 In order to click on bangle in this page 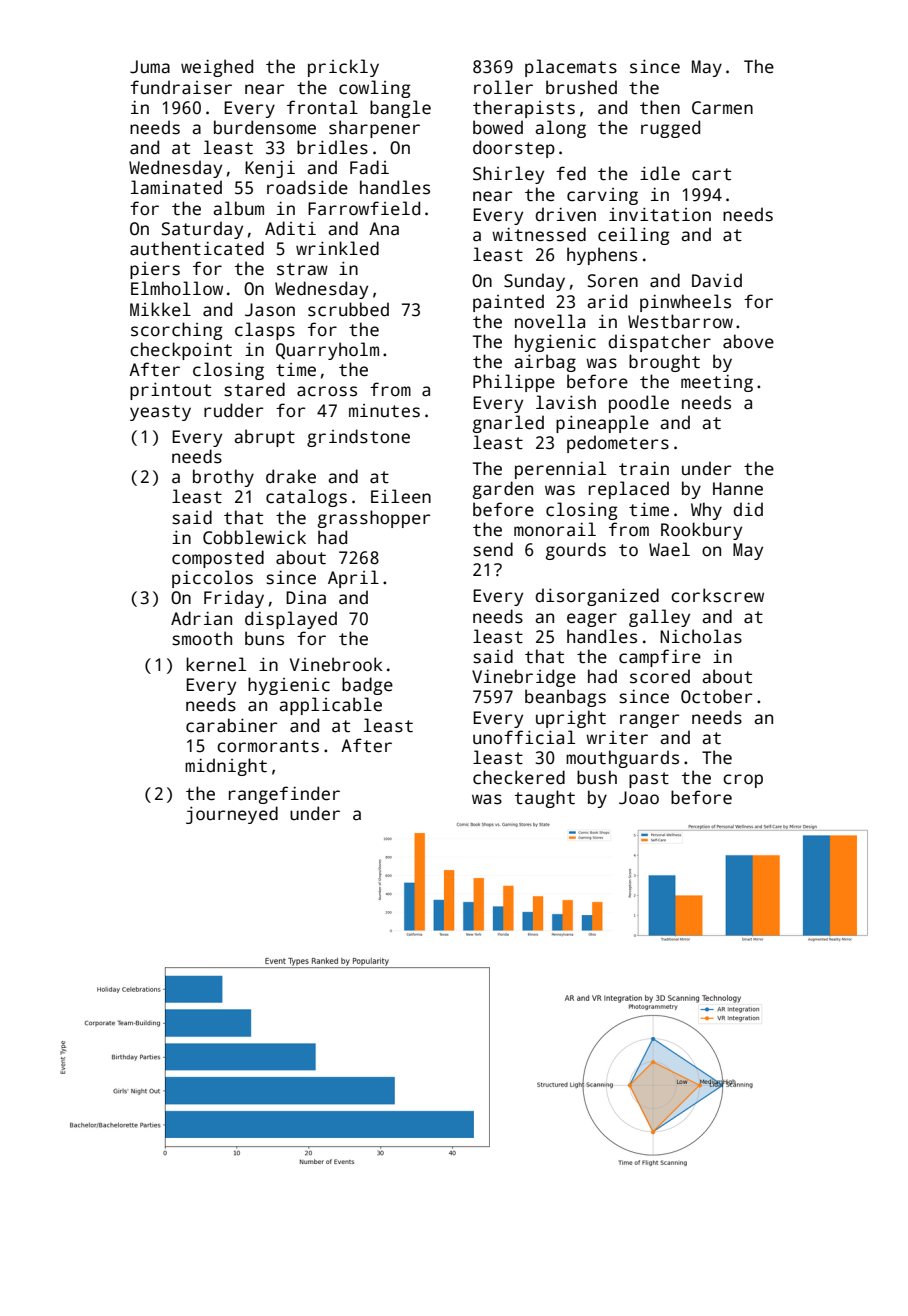, I will do `click(400, 109)`.
